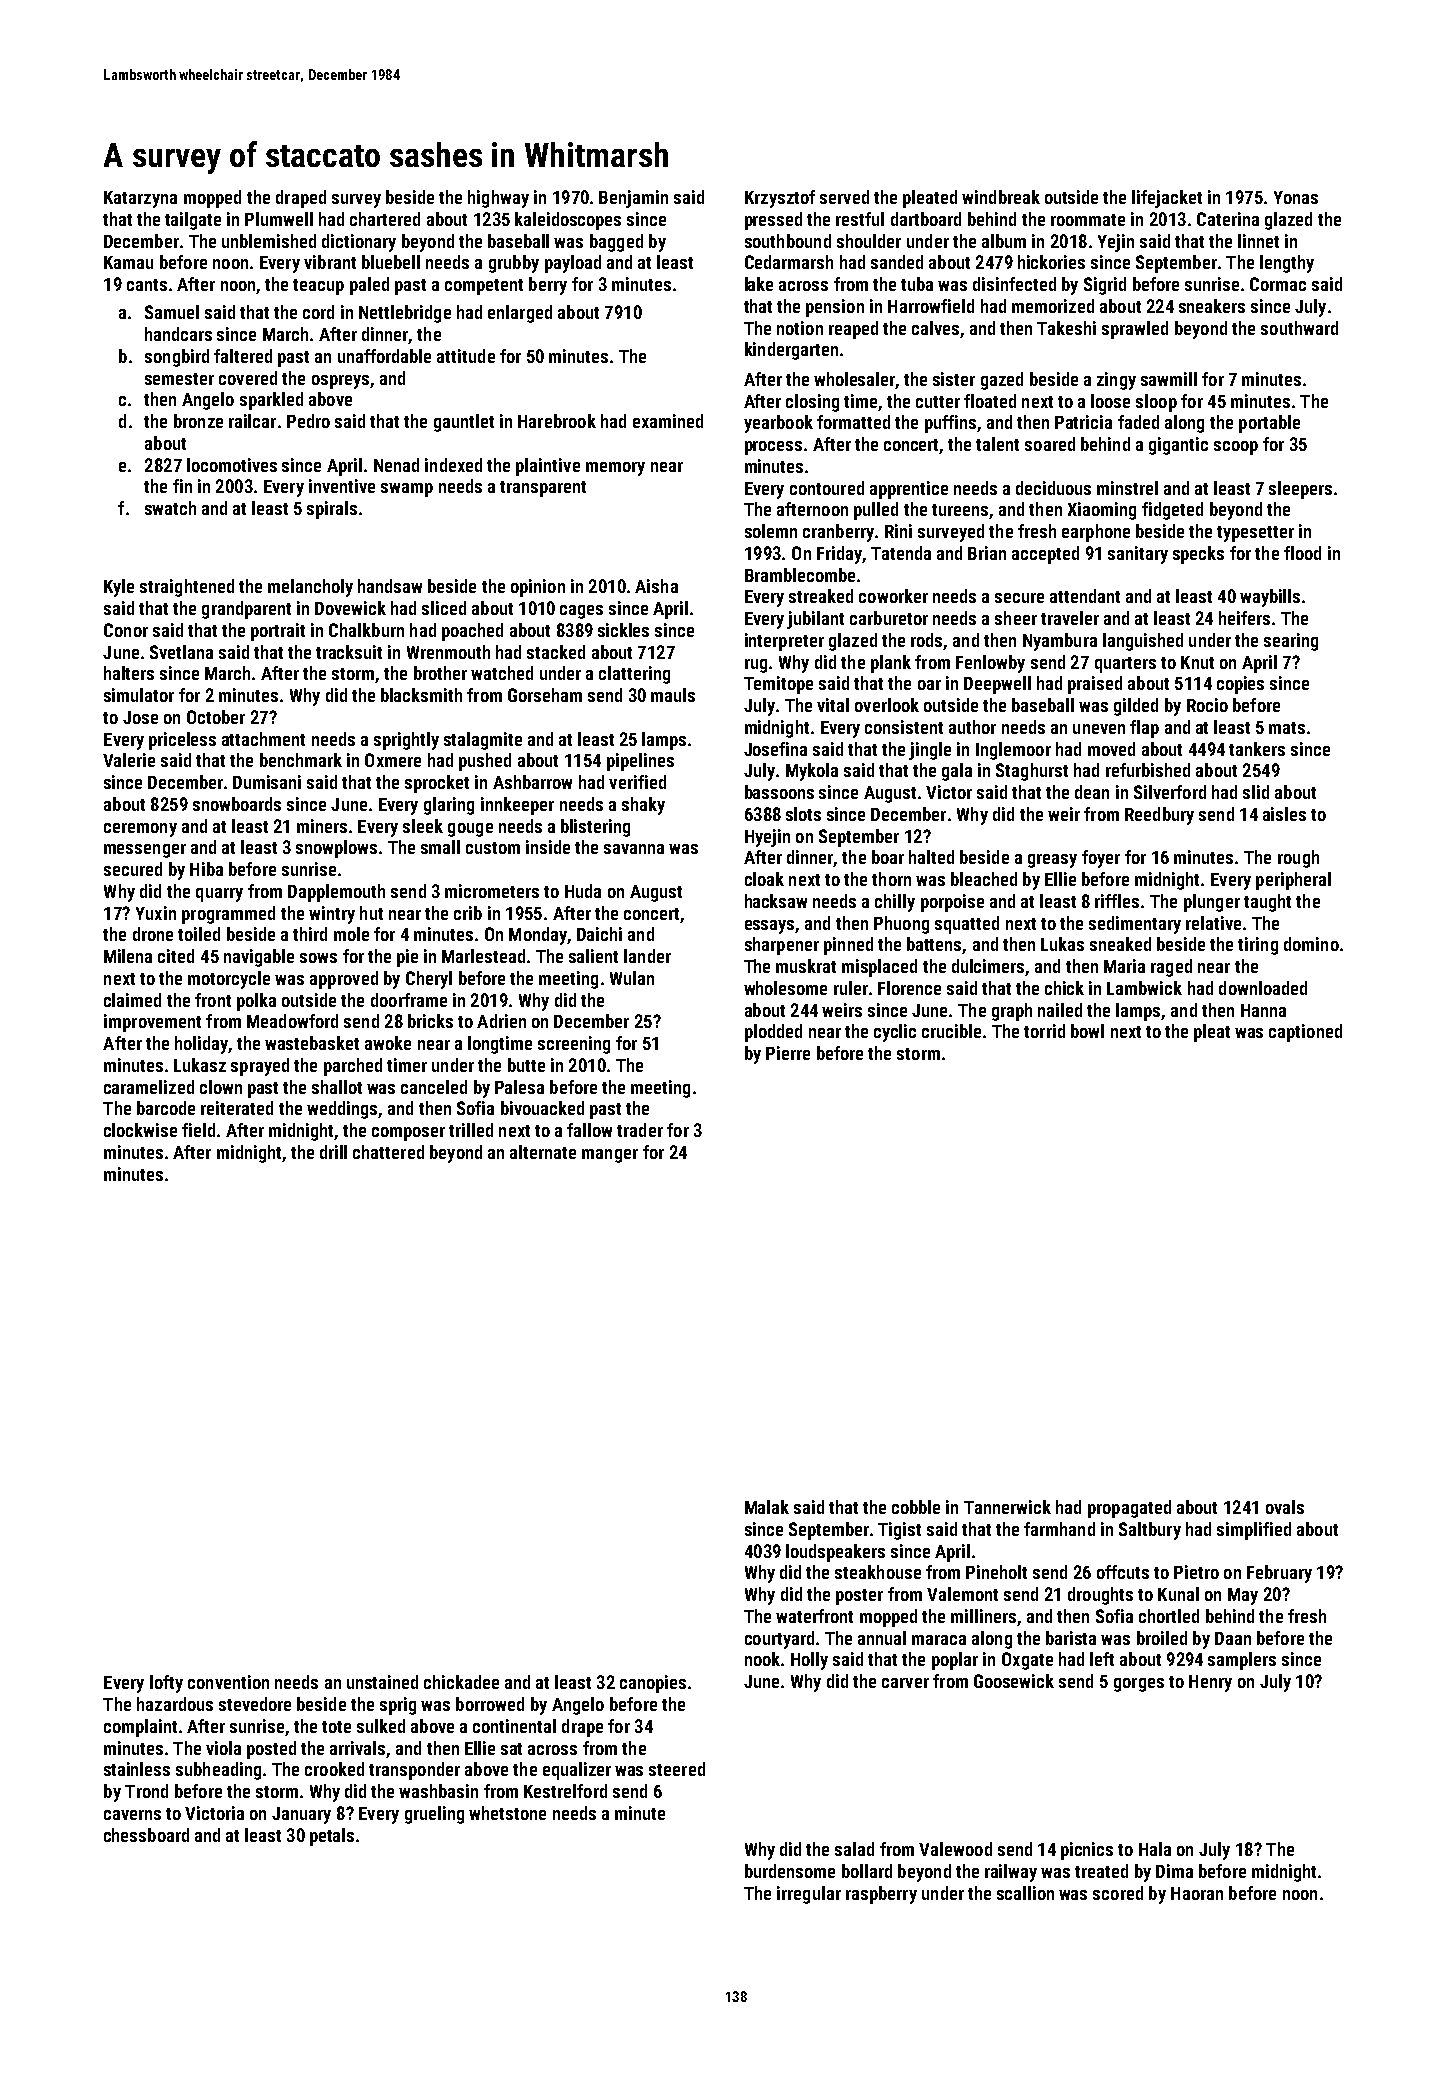 The height and width of the screenshot is (2100, 1450). Describe the element at coordinates (310, 588) in the screenshot. I see `melancholy` at that location.
